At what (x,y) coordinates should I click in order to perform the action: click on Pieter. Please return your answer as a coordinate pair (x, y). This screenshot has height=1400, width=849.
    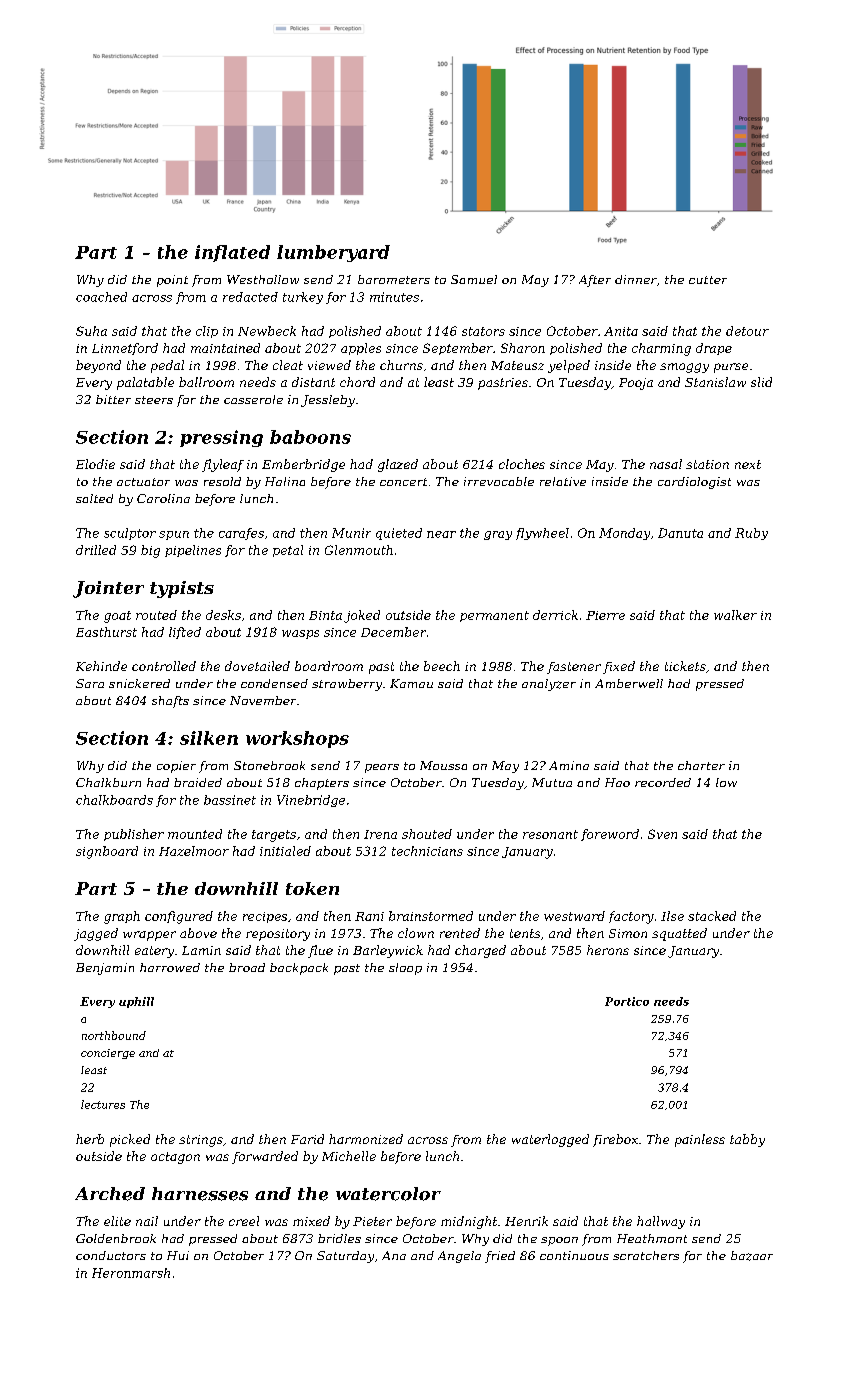
    Looking at the image, I should click on (372, 1221).
